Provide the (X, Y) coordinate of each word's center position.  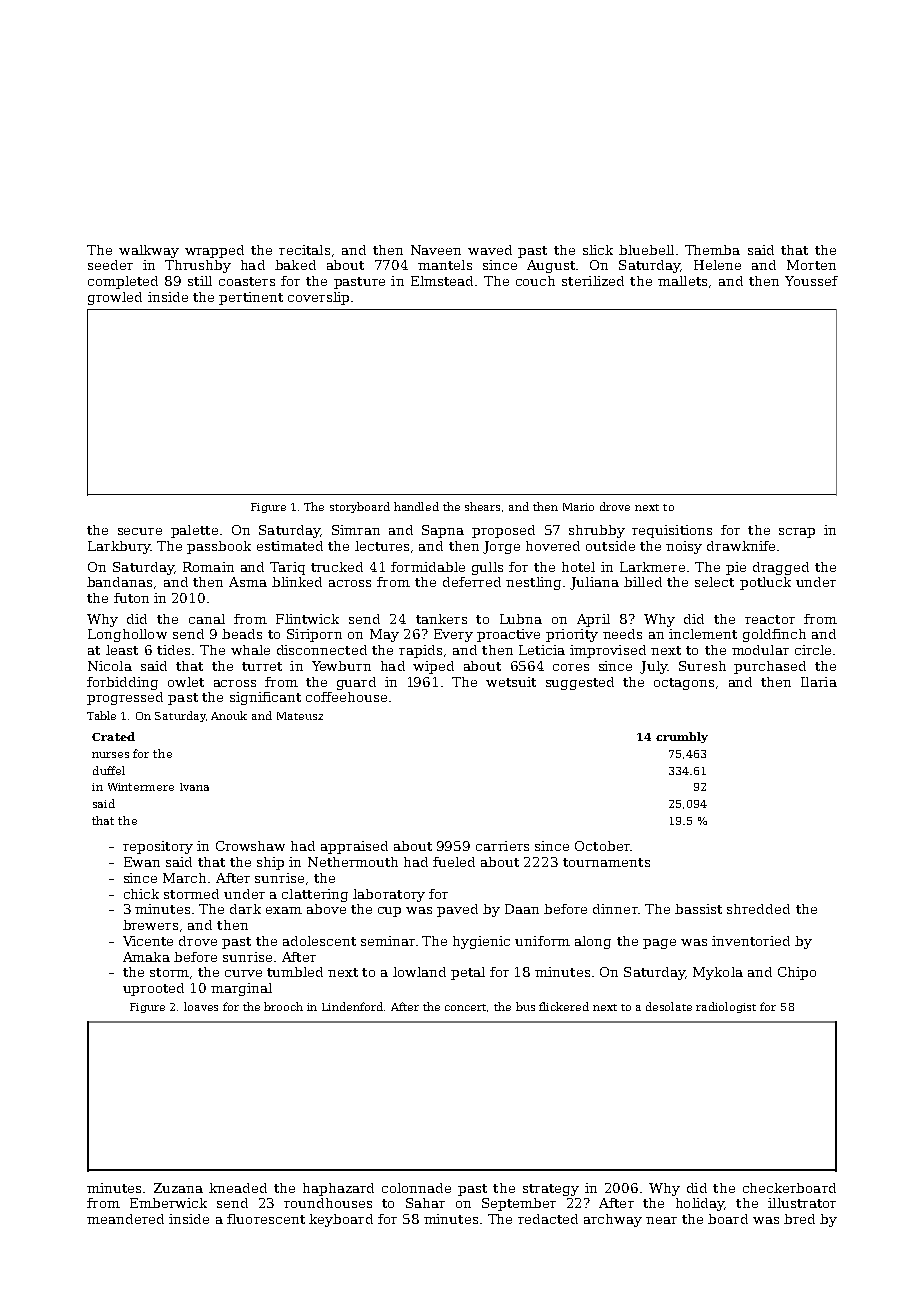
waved (490, 250)
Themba (712, 250)
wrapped (214, 251)
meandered (125, 1219)
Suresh (702, 666)
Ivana (194, 787)
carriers (502, 846)
